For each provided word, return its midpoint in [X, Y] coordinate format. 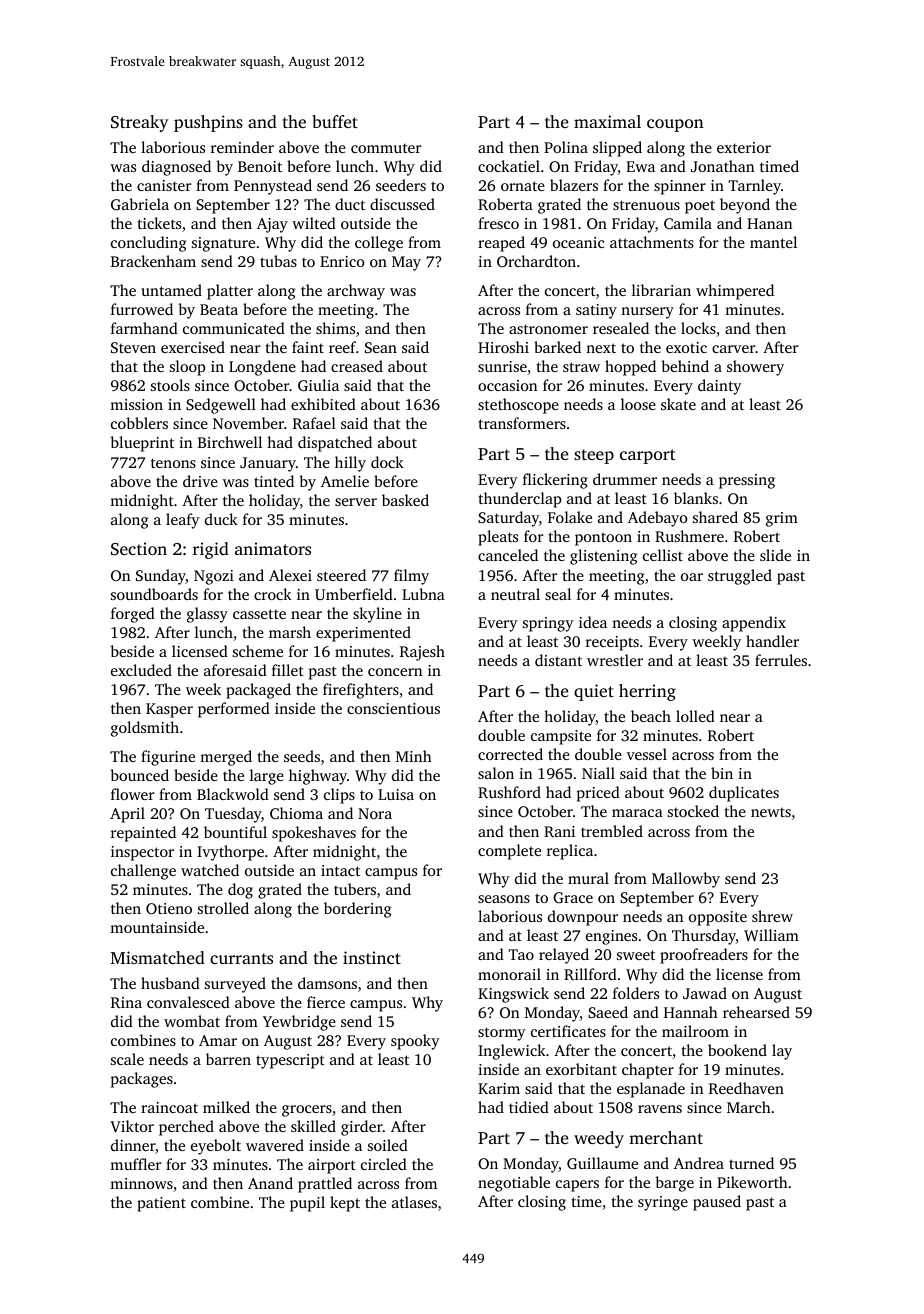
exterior [744, 147]
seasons [504, 899]
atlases [414, 1202]
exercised [193, 347]
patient [161, 1204]
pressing [747, 481]
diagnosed [176, 168]
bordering [357, 910]
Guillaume [602, 1163]
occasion [507, 385]
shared [715, 517]
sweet [636, 955]
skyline [377, 615]
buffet [335, 121]
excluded [141, 670]
